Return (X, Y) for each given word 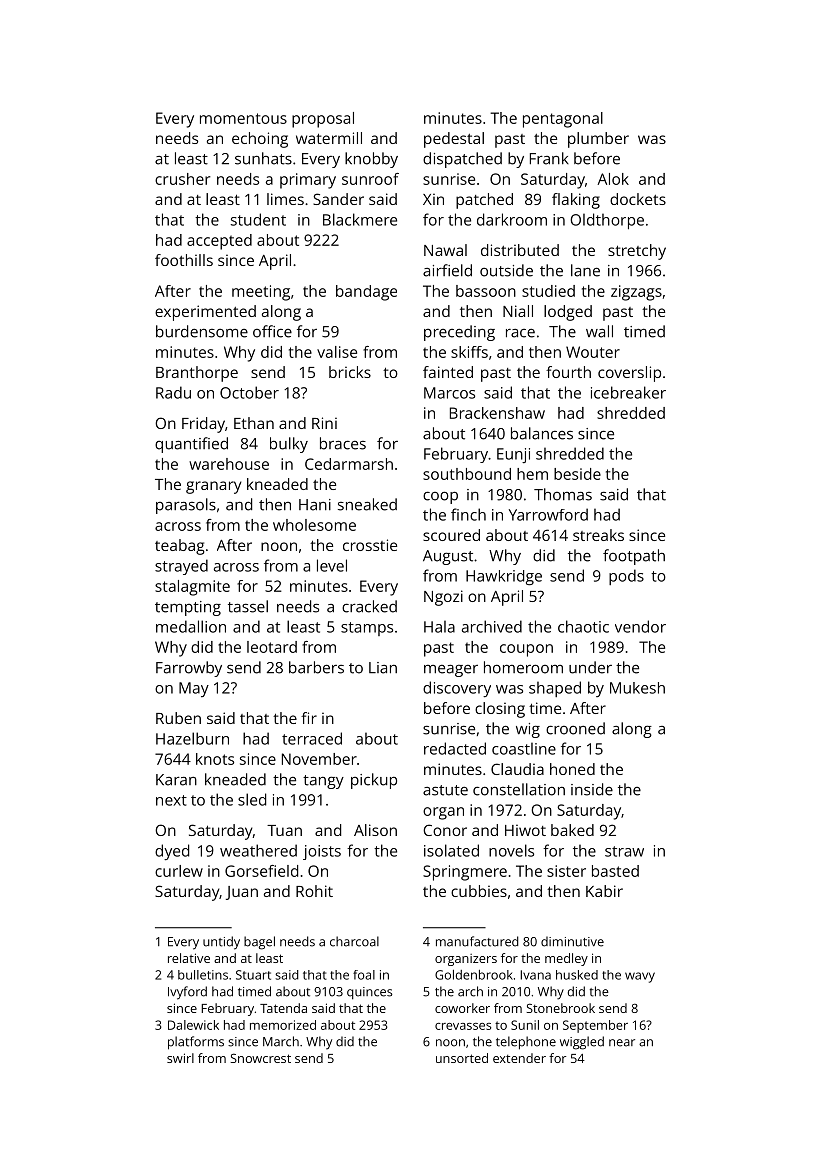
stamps (367, 629)
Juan (242, 893)
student (258, 219)
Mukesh (637, 688)
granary (214, 487)
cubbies (479, 891)
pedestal (454, 140)
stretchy (637, 252)
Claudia (517, 769)
